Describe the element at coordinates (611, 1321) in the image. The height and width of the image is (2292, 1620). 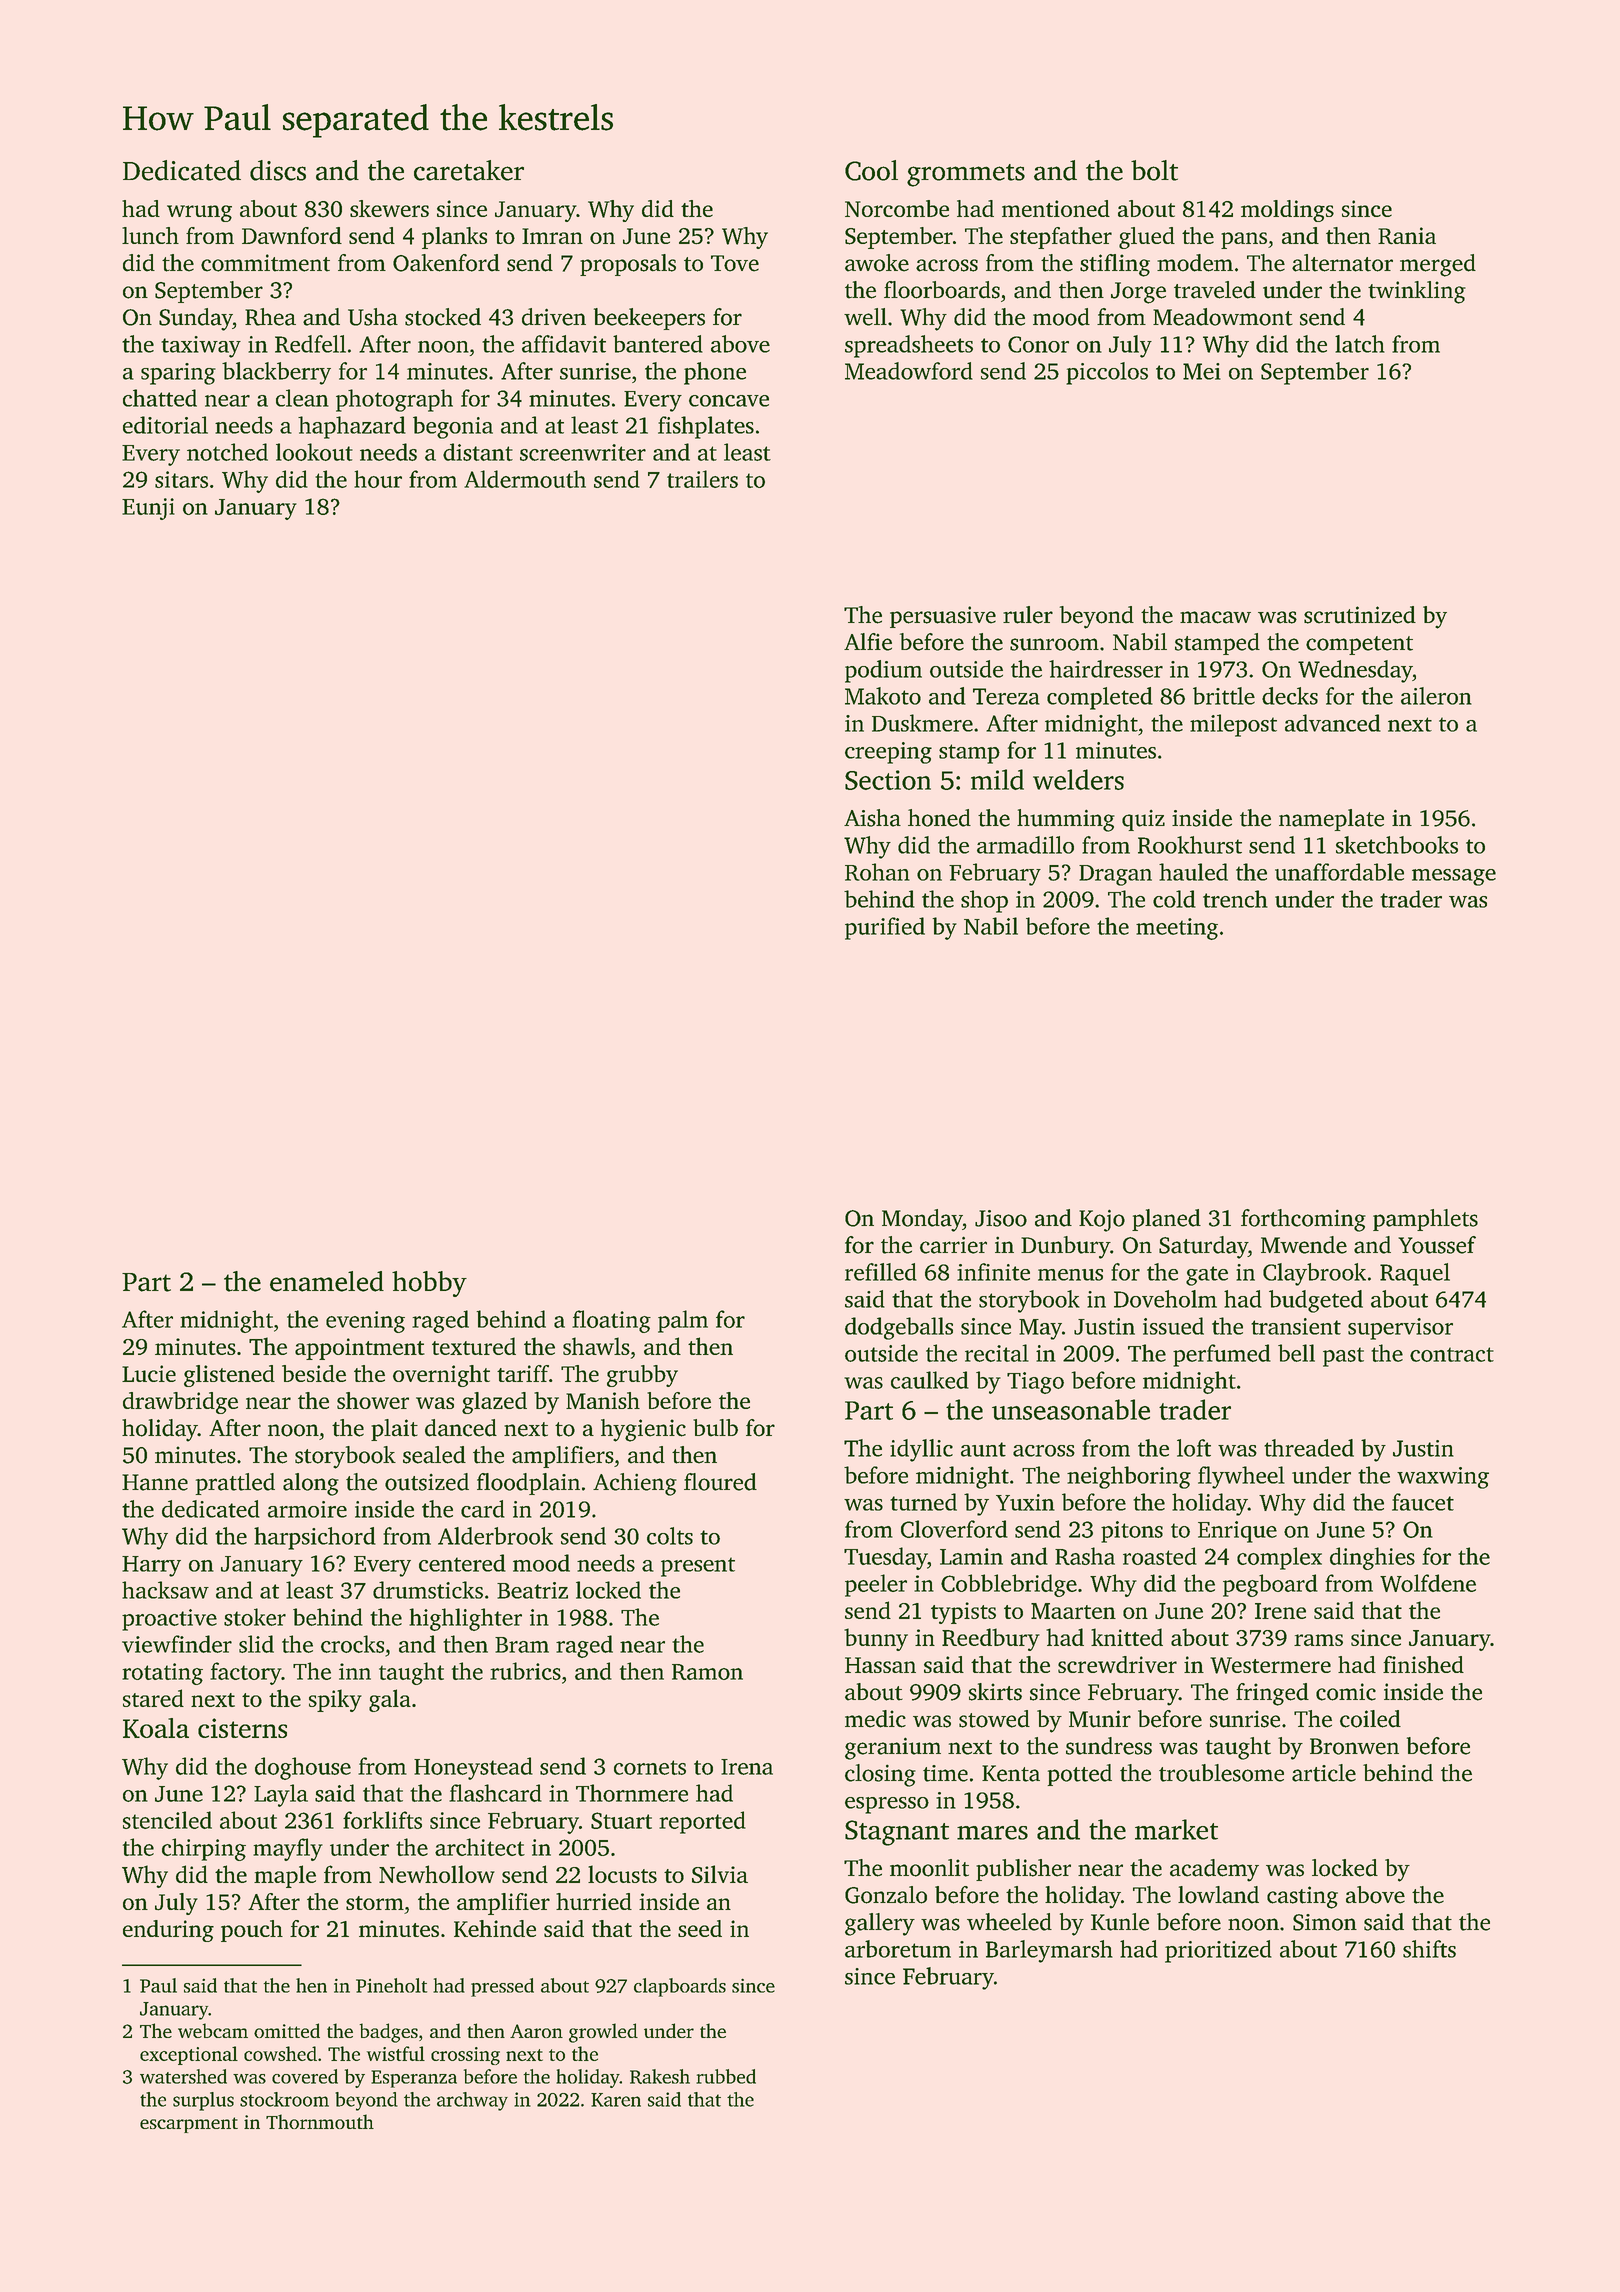
I see `floating` at that location.
